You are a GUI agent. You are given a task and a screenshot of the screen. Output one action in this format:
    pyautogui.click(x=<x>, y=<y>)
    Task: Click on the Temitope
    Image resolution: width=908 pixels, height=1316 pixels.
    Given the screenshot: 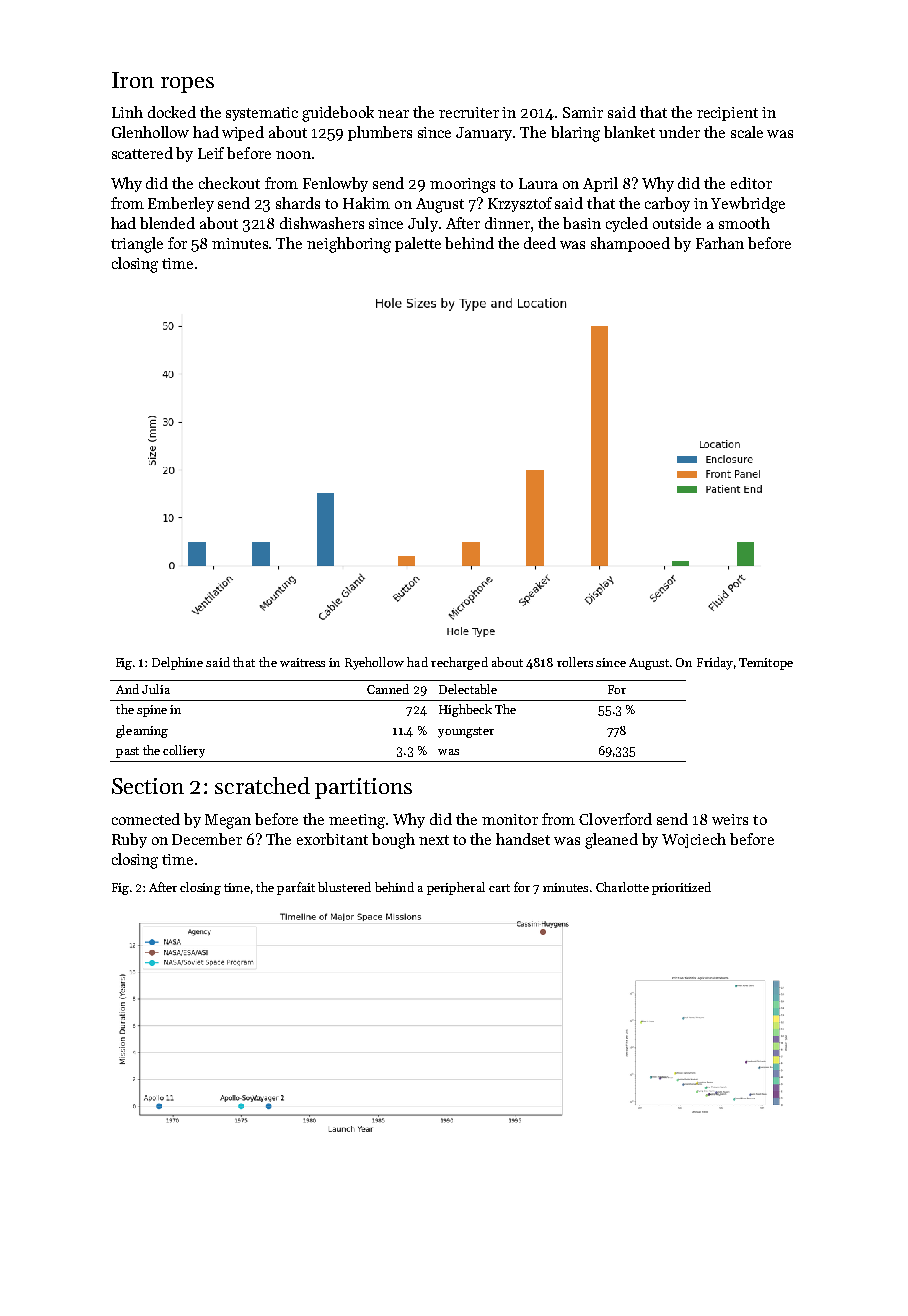 What is the action you would take?
    pyautogui.click(x=766, y=664)
